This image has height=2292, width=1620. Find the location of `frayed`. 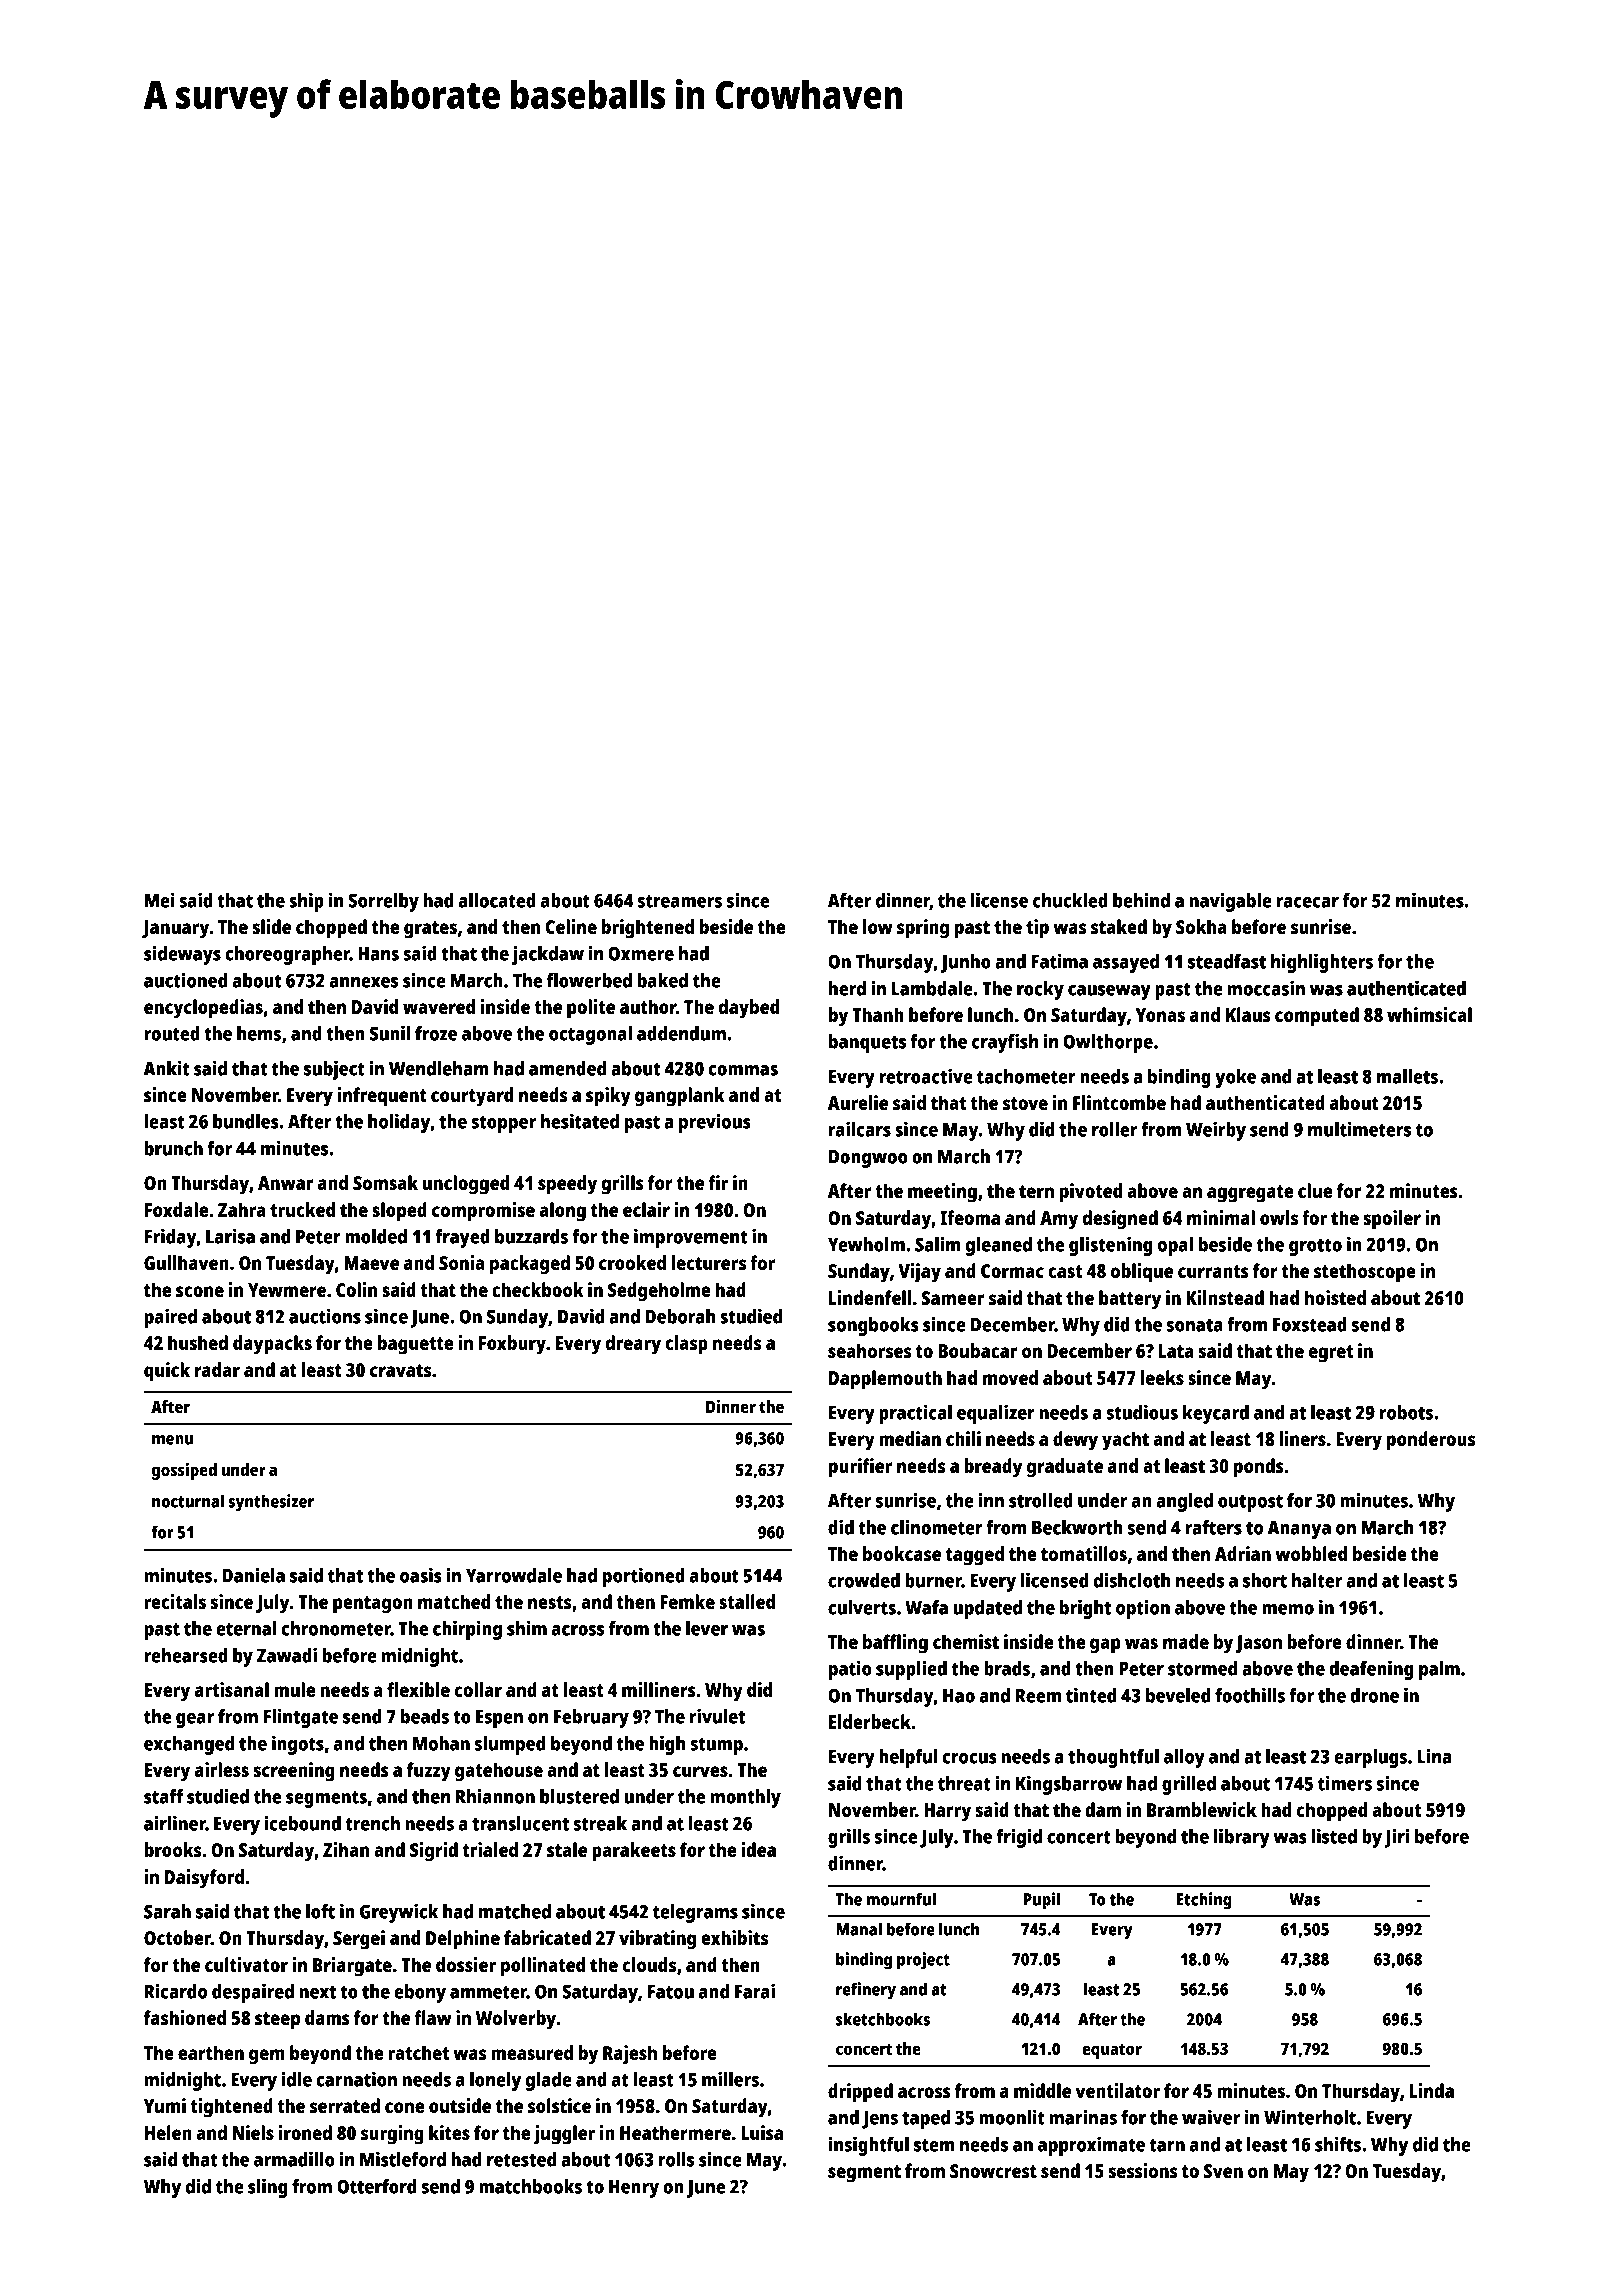

frayed is located at coordinates (462, 1238).
